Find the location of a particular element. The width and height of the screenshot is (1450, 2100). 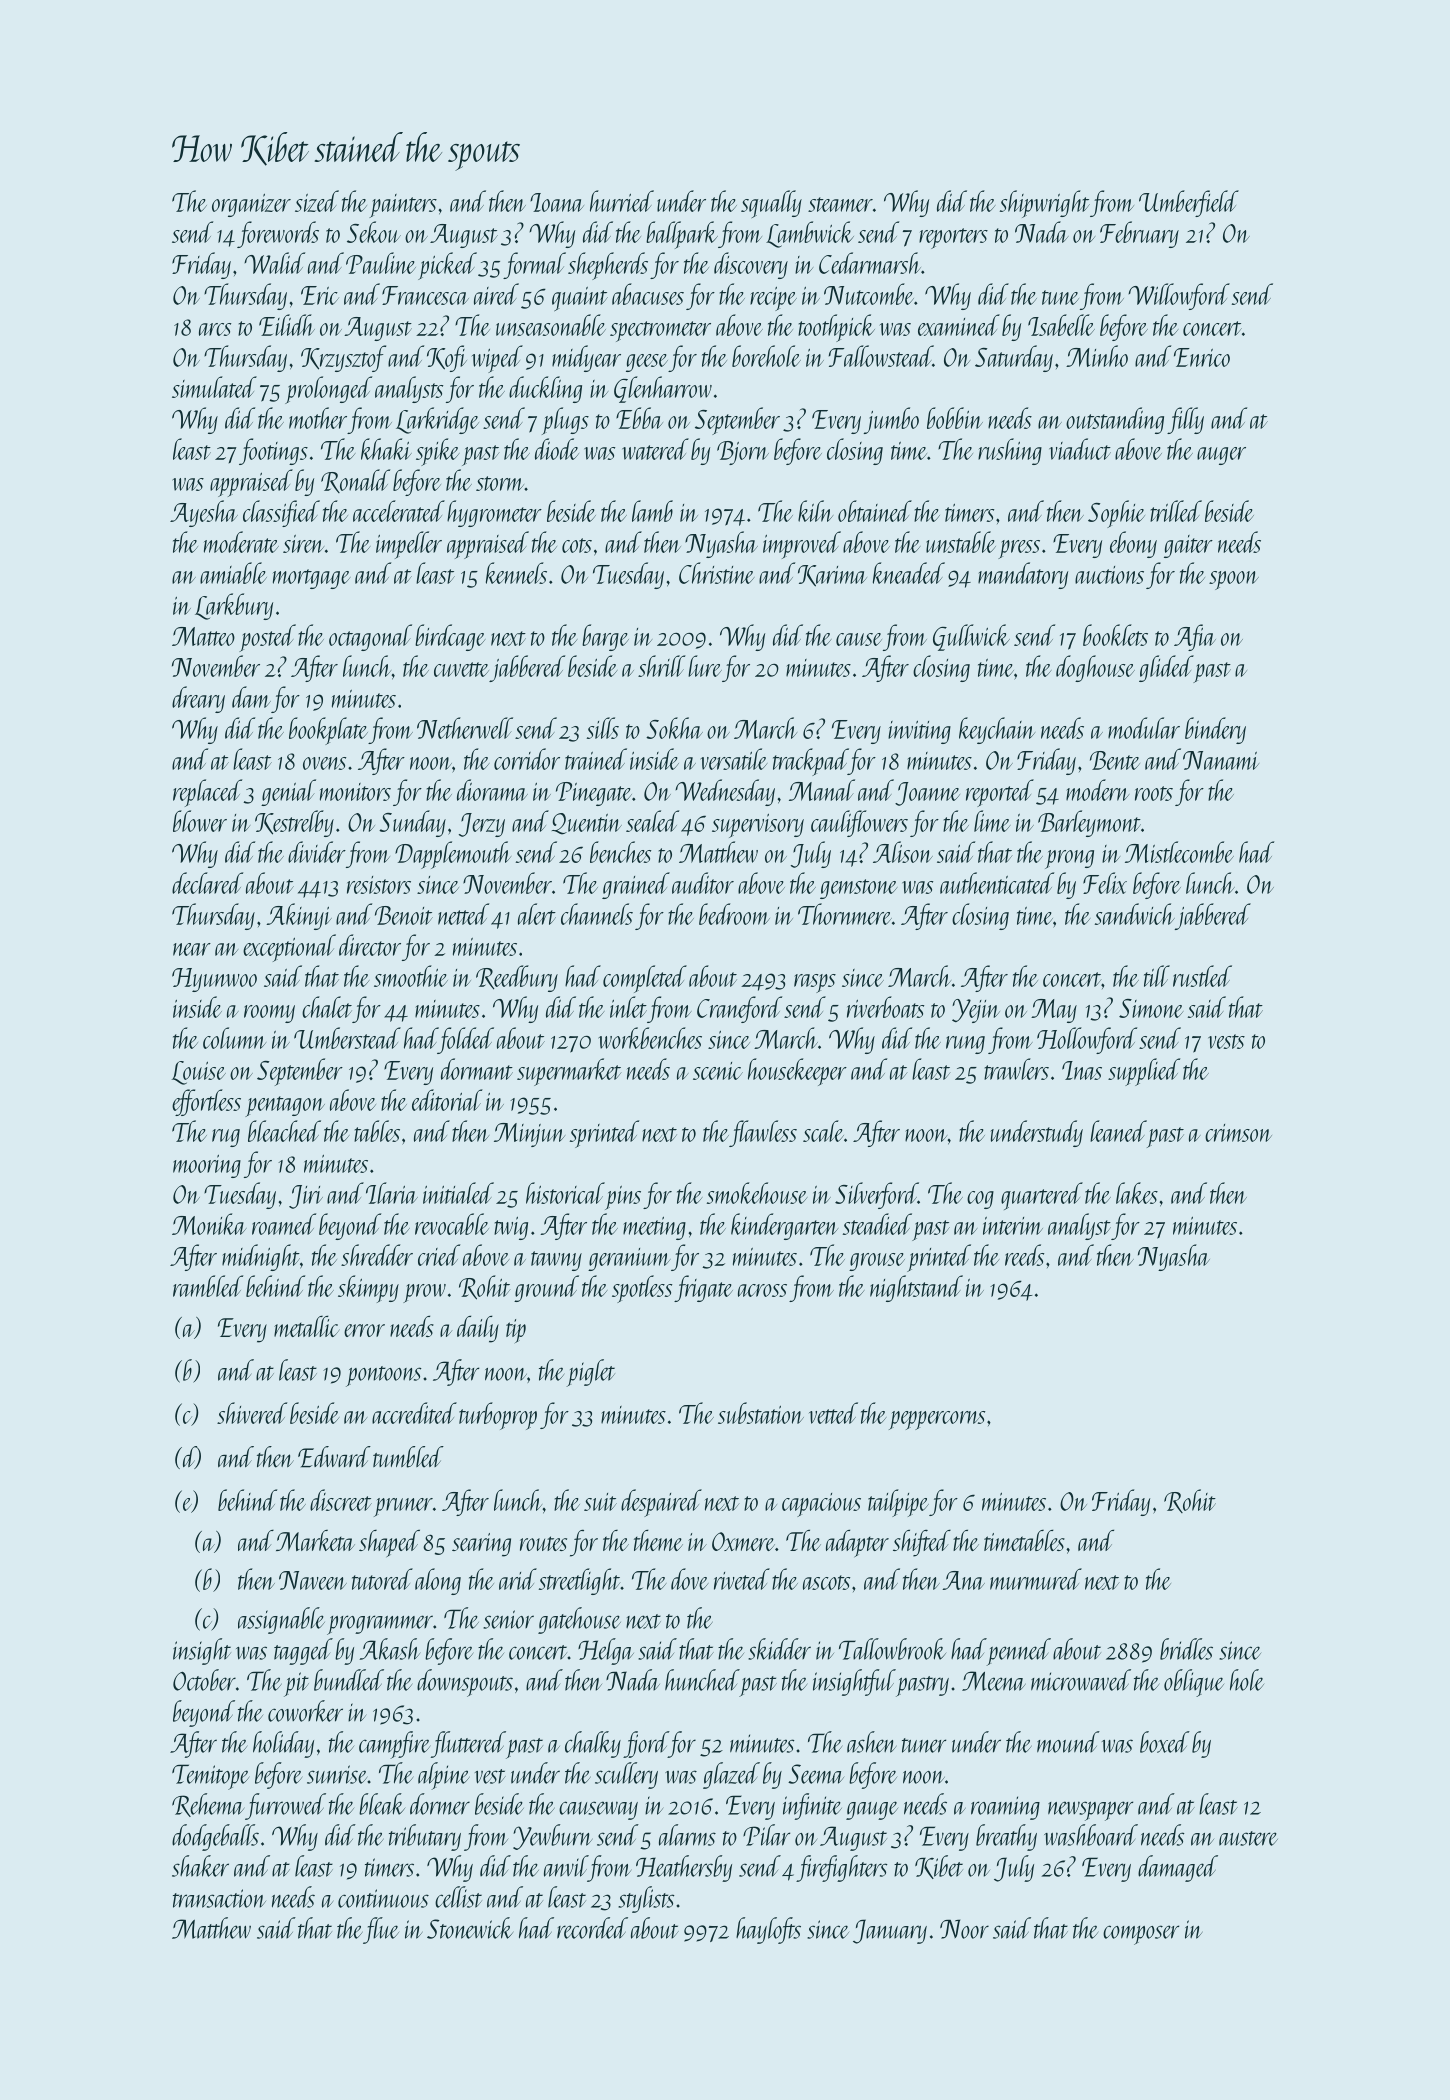

sized is located at coordinates (317, 201).
